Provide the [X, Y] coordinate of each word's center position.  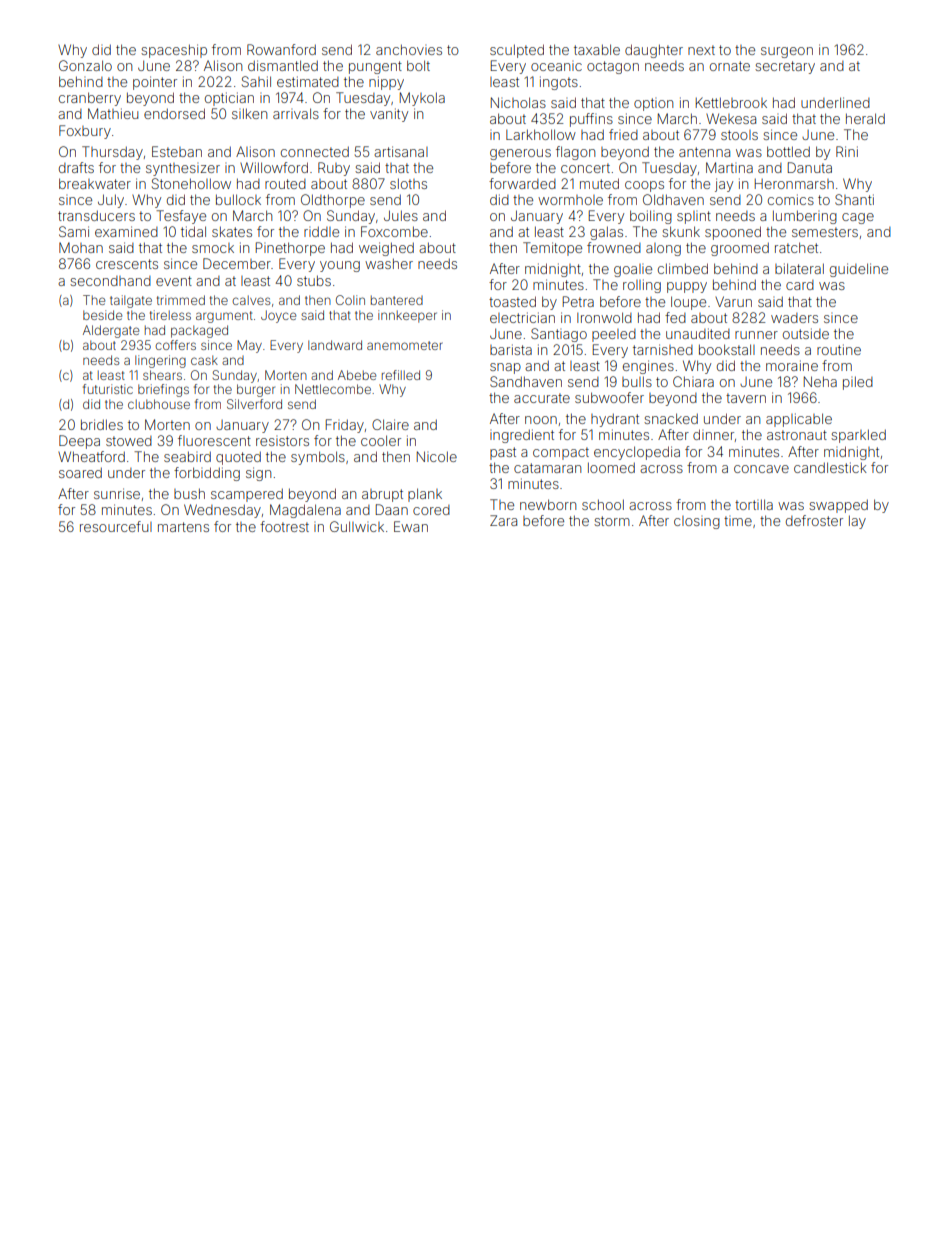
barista [511, 349]
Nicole [437, 456]
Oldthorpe [333, 201]
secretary [785, 67]
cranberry [90, 99]
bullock [238, 199]
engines [648, 367]
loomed [611, 467]
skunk [681, 231]
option [653, 104]
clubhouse [159, 404]
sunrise [117, 493]
